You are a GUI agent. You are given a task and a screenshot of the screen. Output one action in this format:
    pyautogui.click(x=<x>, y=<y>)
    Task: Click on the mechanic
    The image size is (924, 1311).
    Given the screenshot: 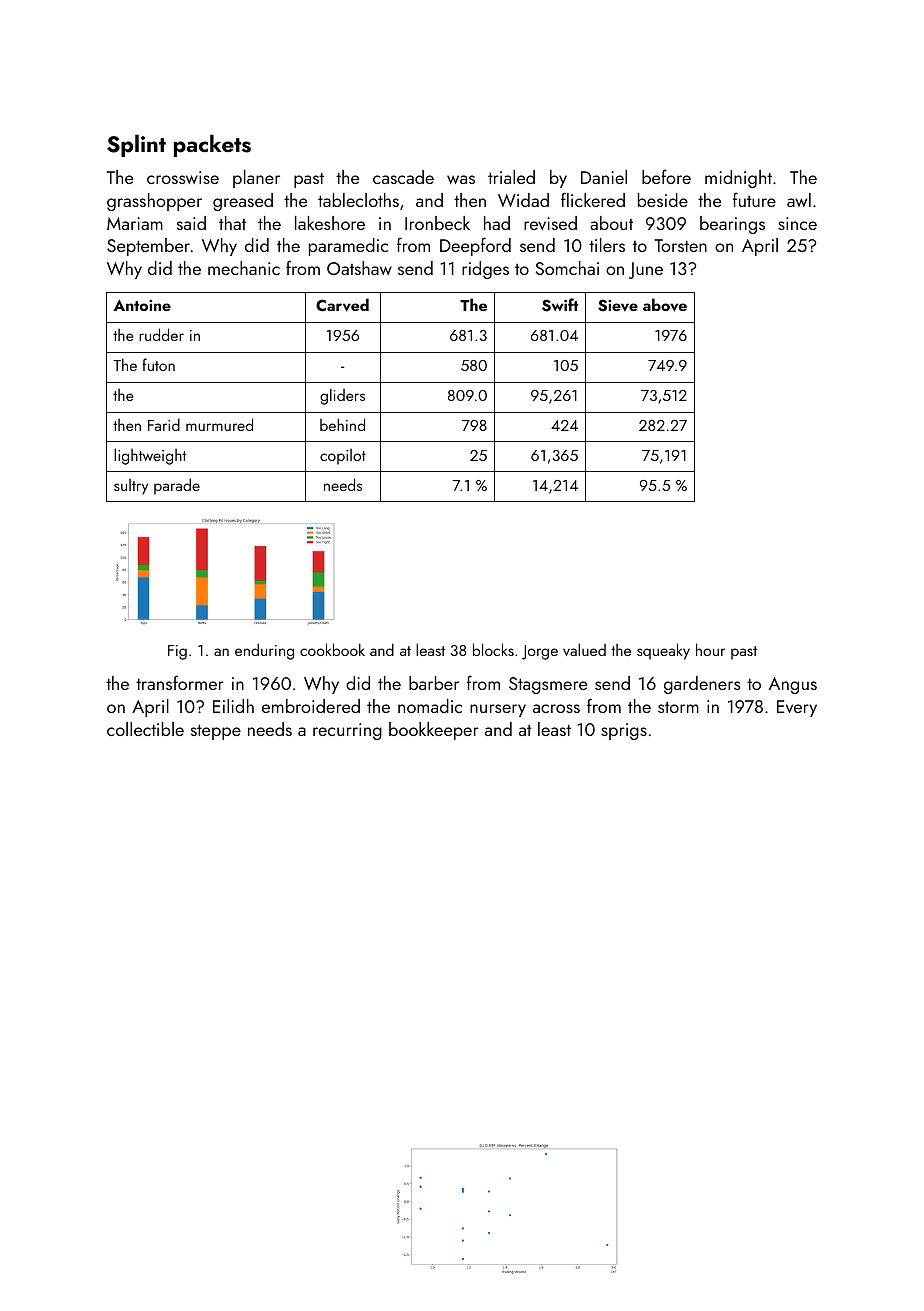 What is the action you would take?
    pyautogui.click(x=244, y=268)
